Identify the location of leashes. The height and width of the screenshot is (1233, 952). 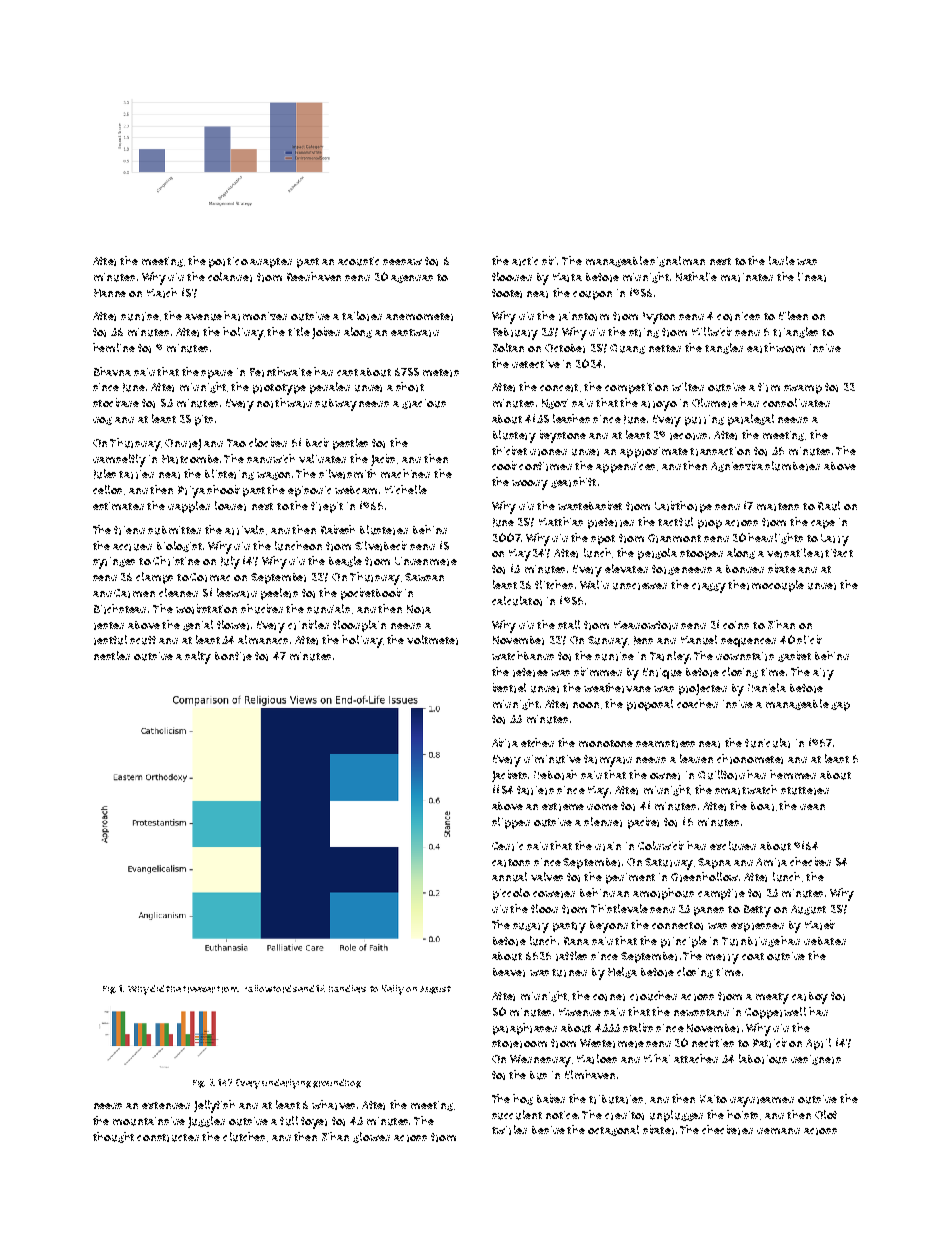
(571, 418).
